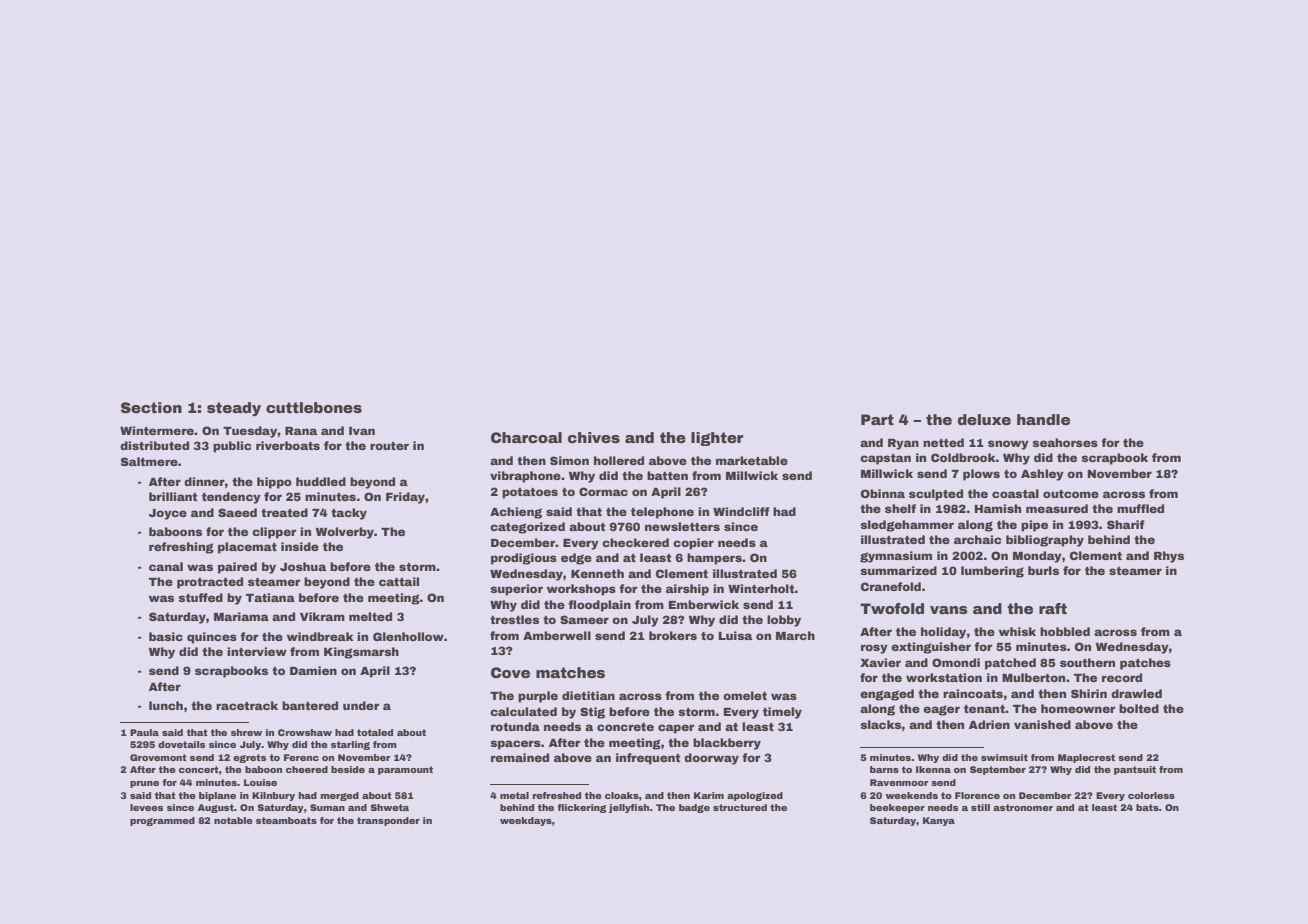  I want to click on metal, so click(514, 795).
